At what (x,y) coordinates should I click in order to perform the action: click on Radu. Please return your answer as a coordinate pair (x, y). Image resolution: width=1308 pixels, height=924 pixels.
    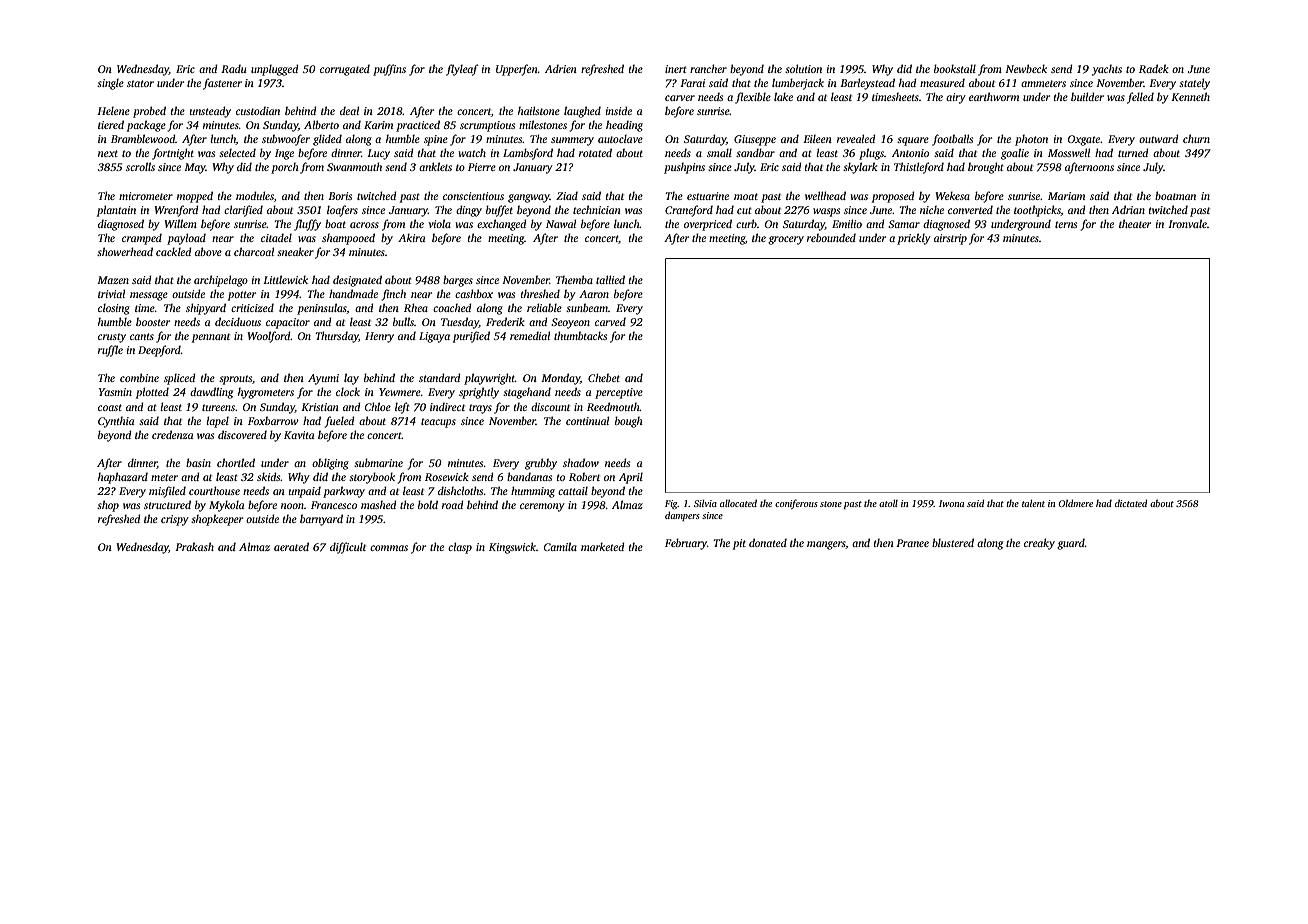
    Looking at the image, I should click on (234, 68).
